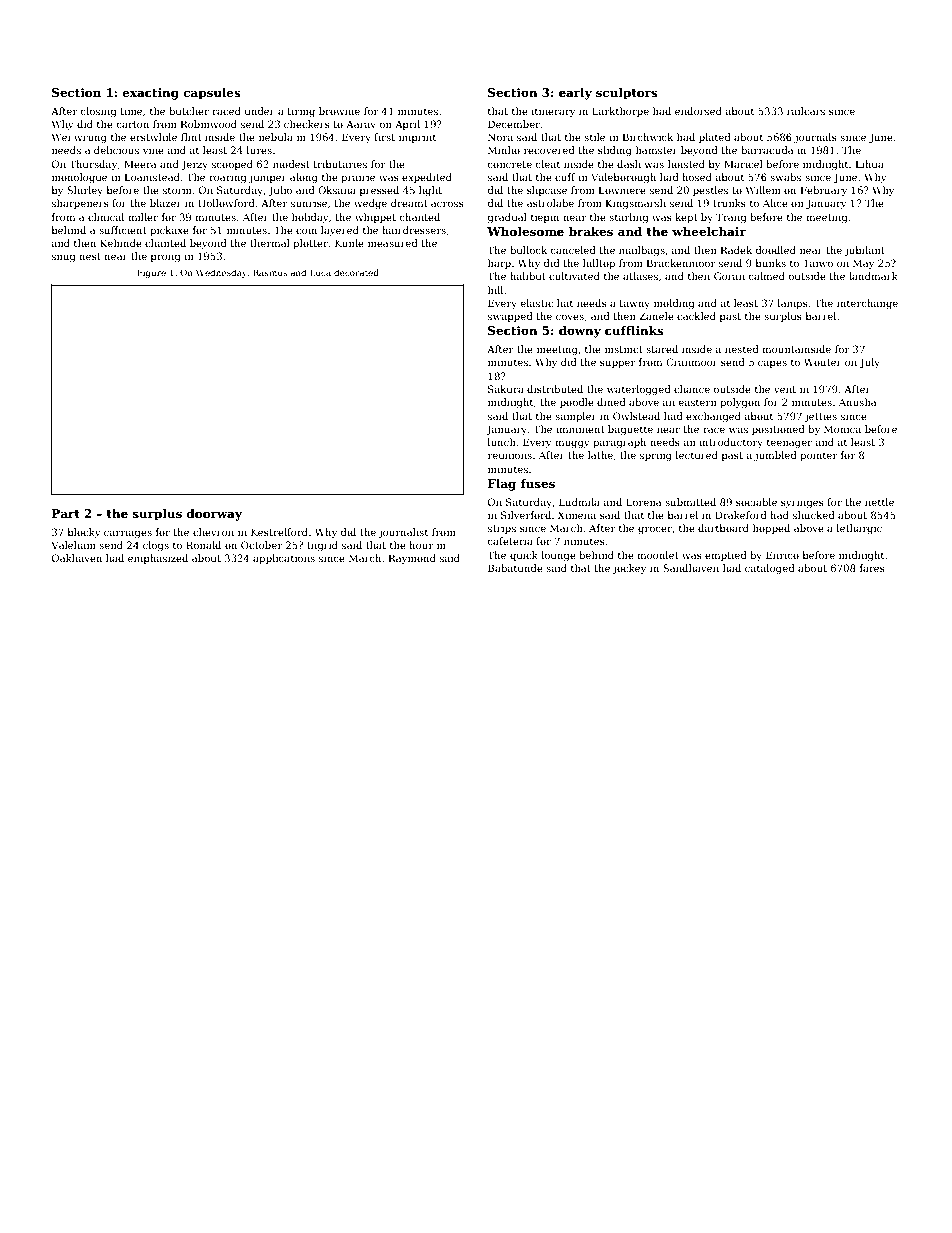 This image has width=952, height=1233. I want to click on Sakura, so click(506, 389).
